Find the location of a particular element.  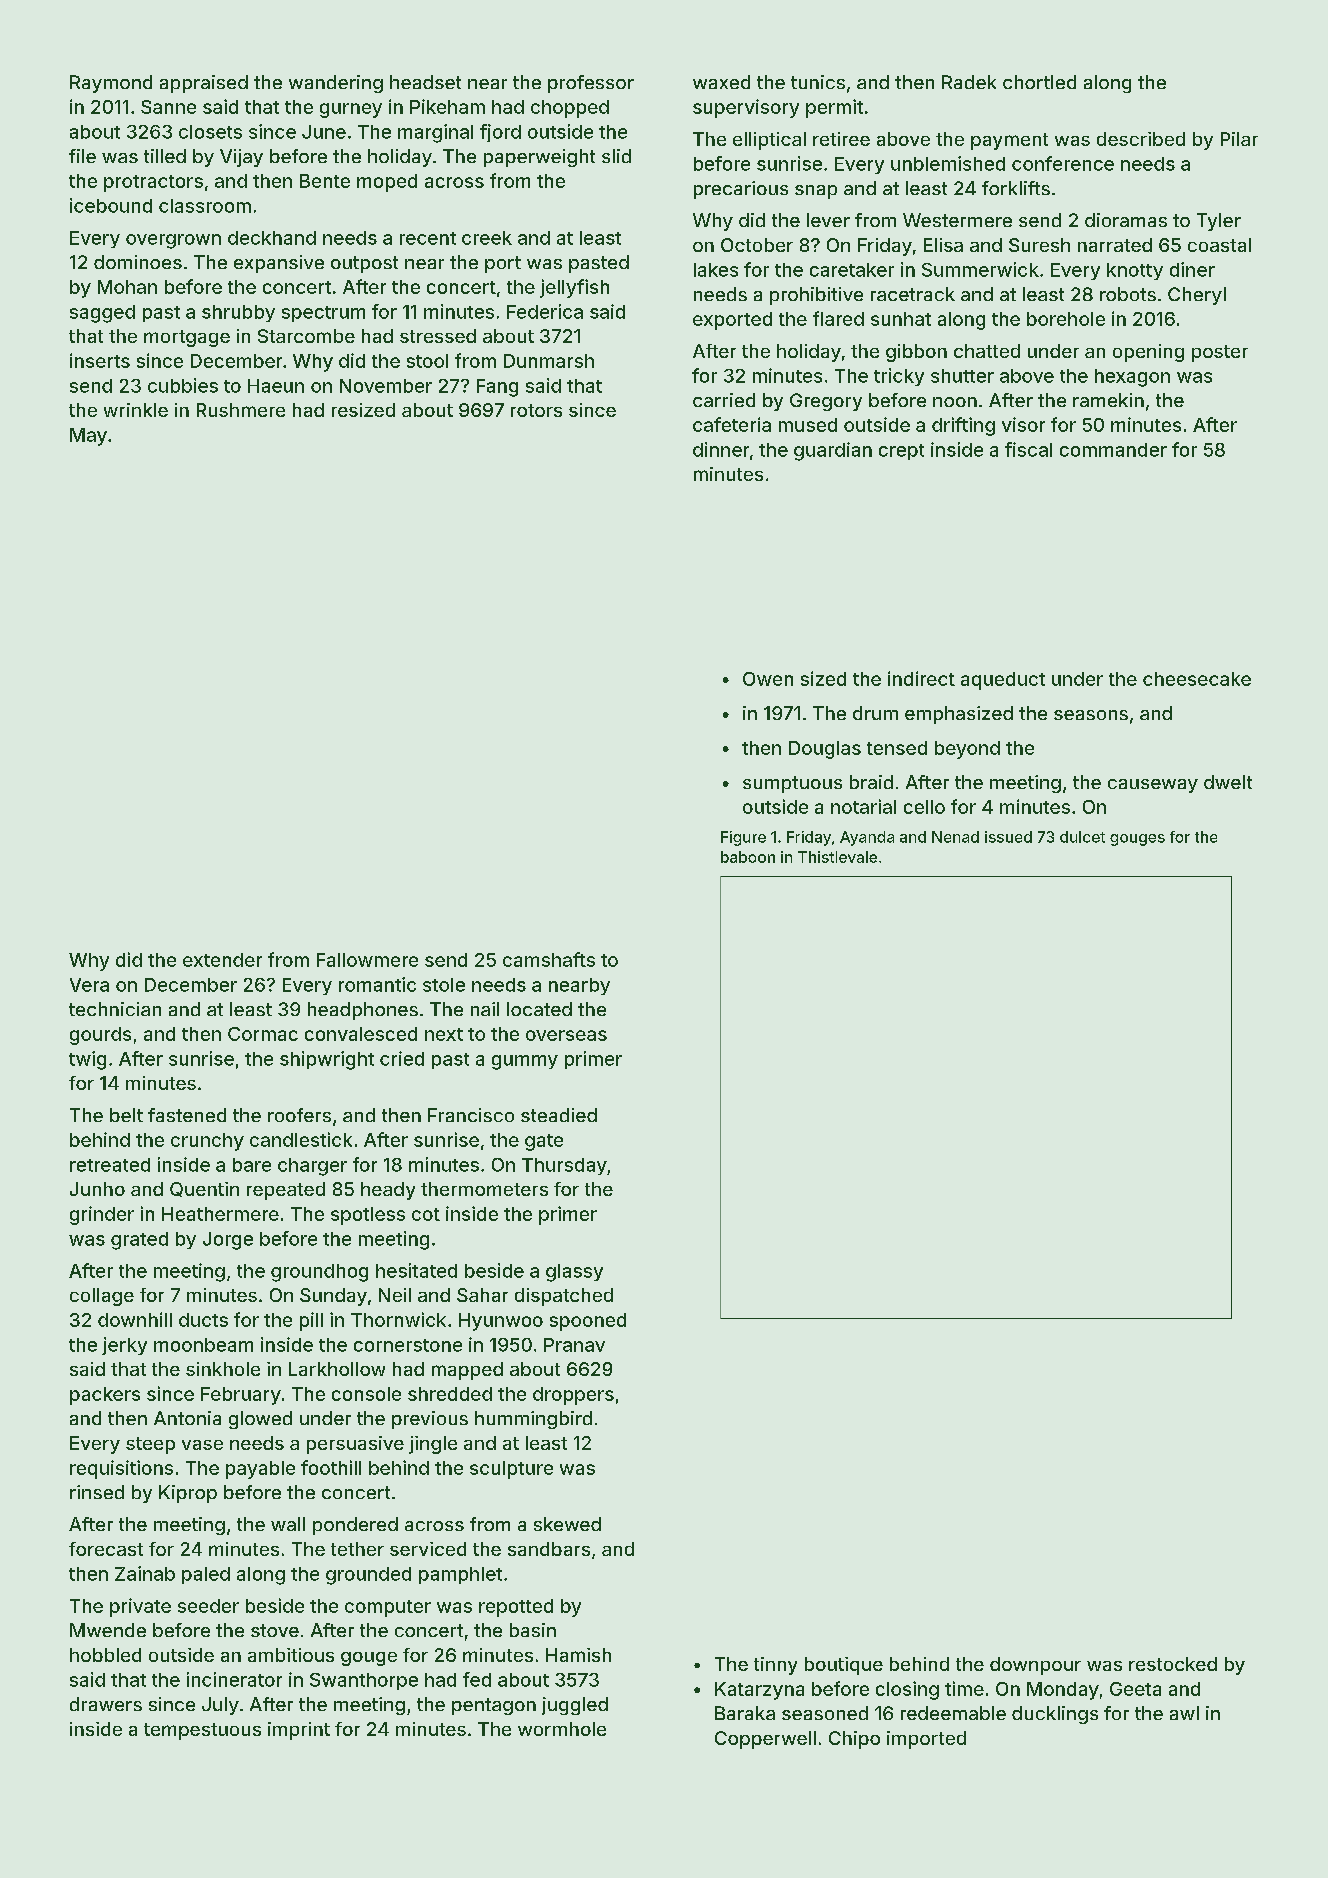

grinder is located at coordinates (102, 1215).
